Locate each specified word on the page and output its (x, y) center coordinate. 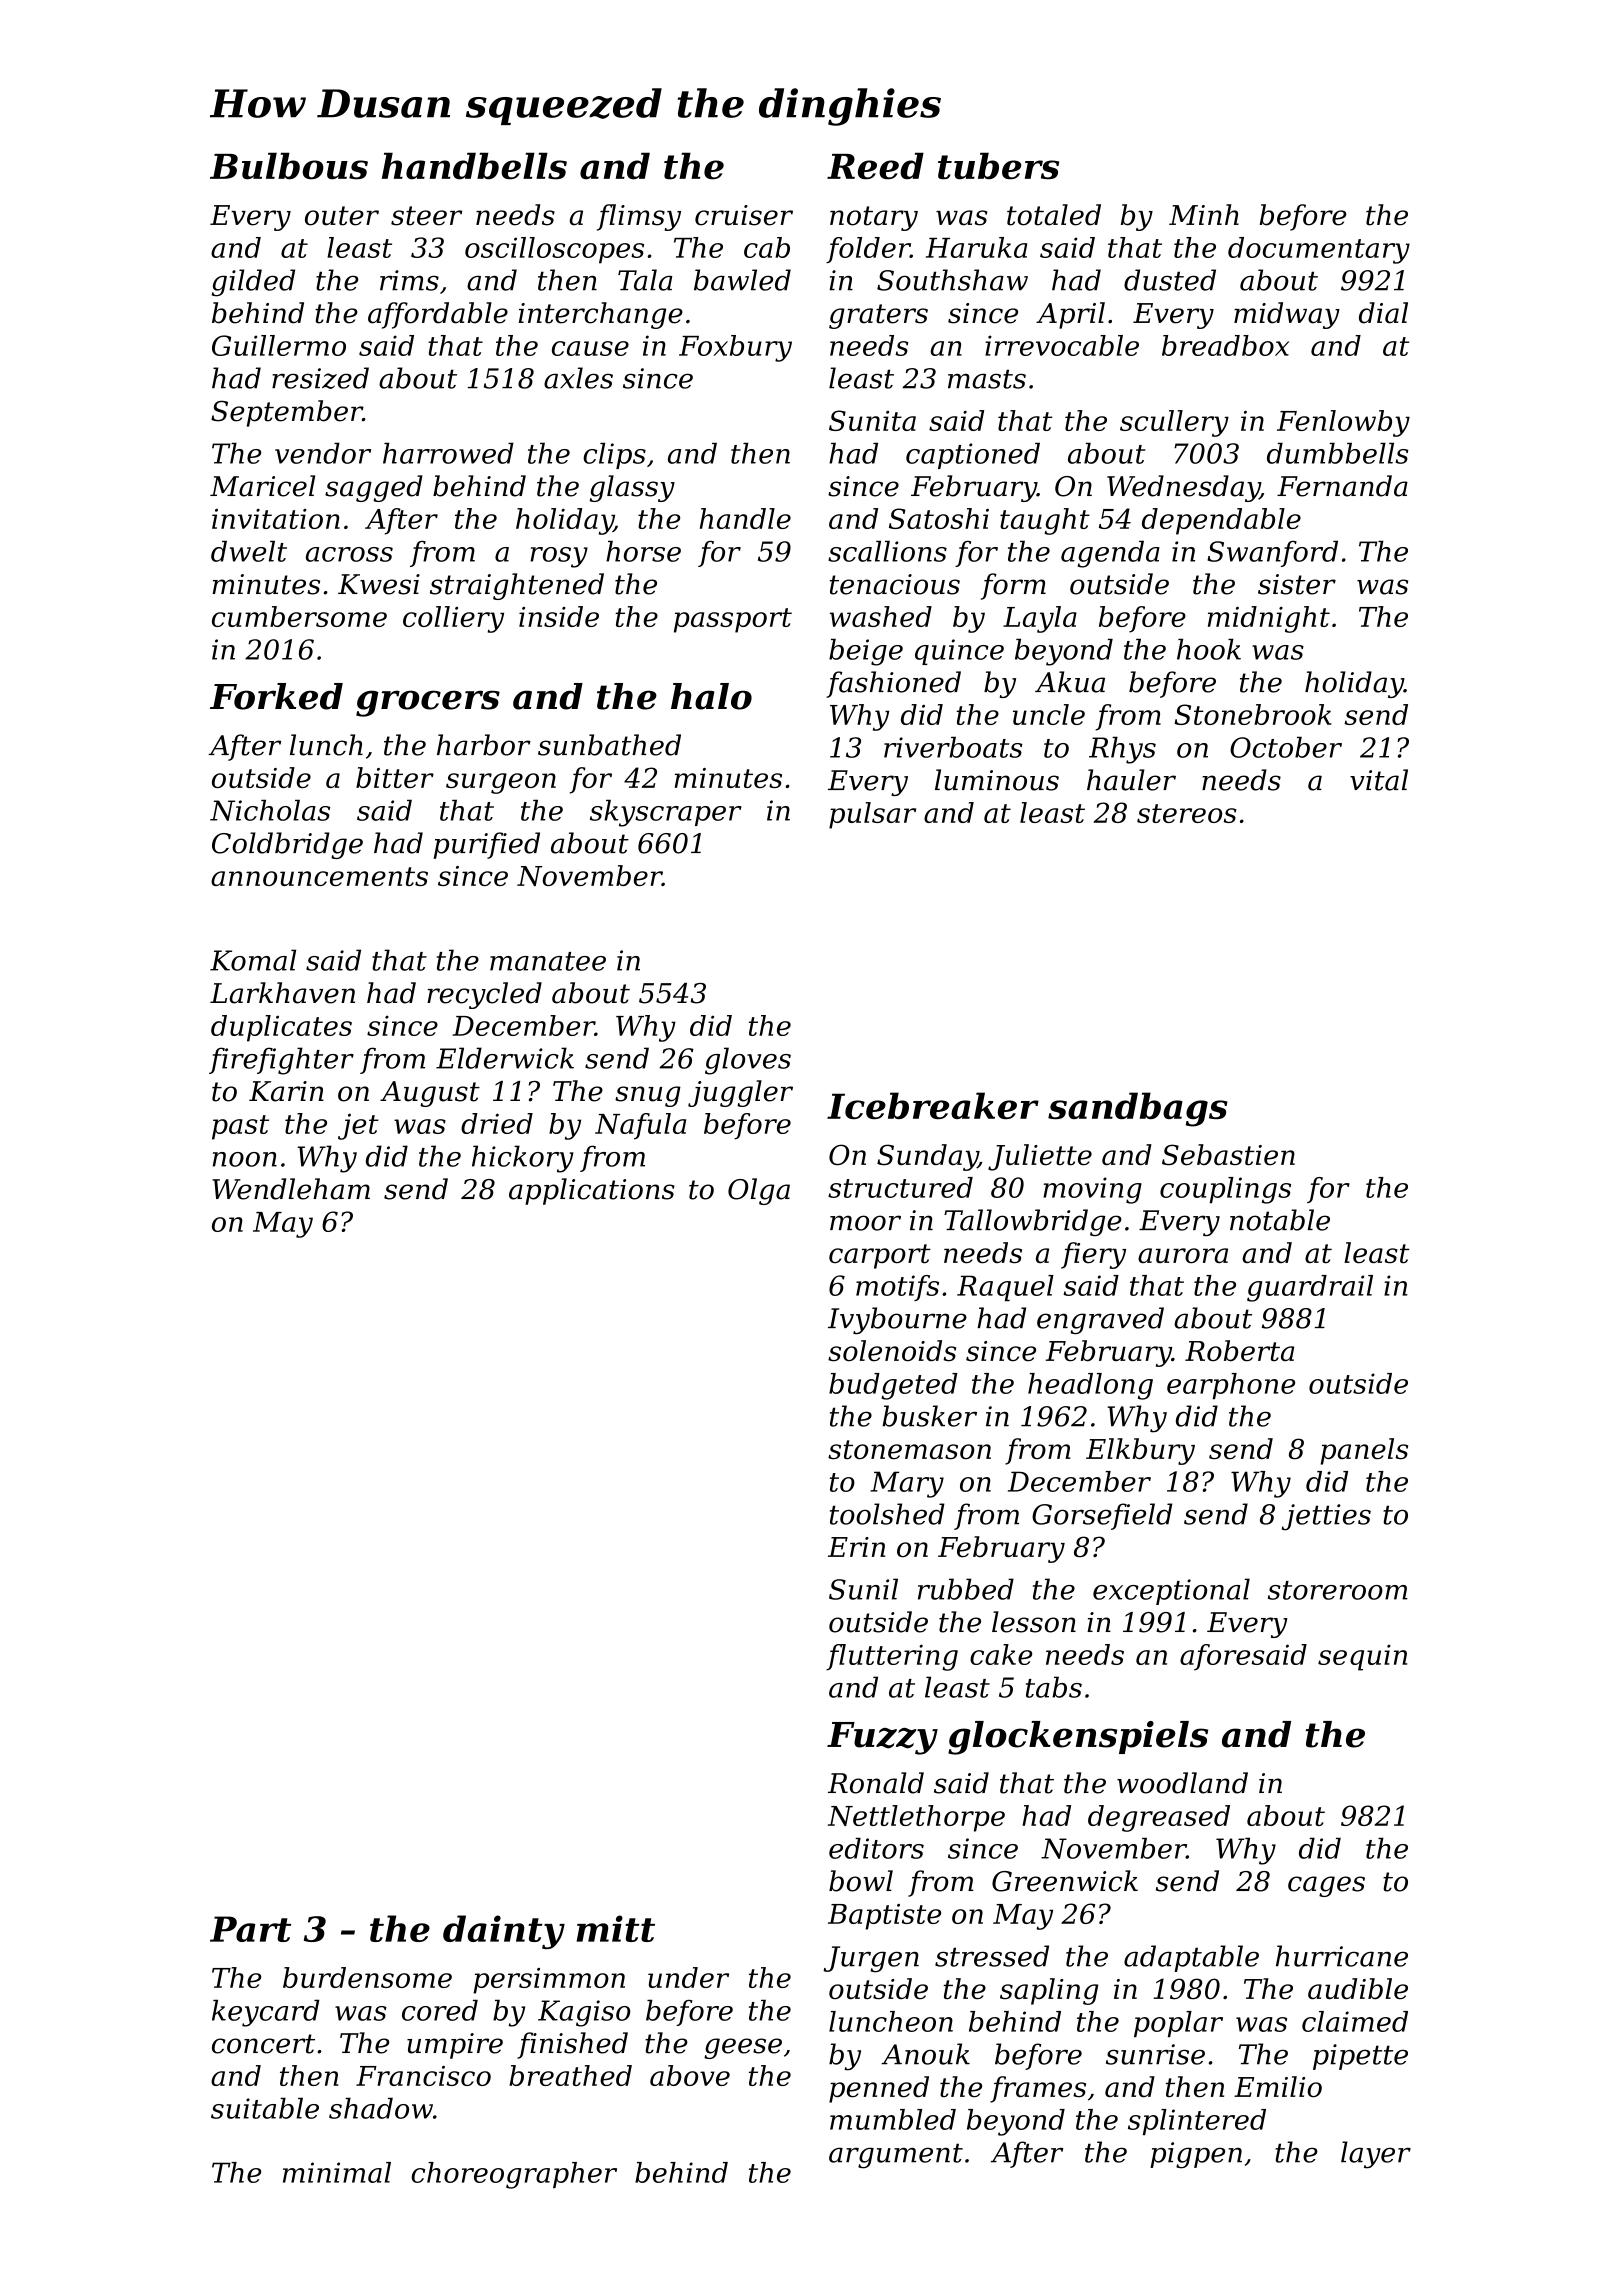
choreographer (514, 2175)
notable (1280, 1220)
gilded (253, 283)
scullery (1174, 423)
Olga (759, 1191)
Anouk (925, 2054)
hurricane (1342, 1956)
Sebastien (1228, 1155)
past (240, 1127)
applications (592, 1191)
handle (745, 518)
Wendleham (291, 1189)
